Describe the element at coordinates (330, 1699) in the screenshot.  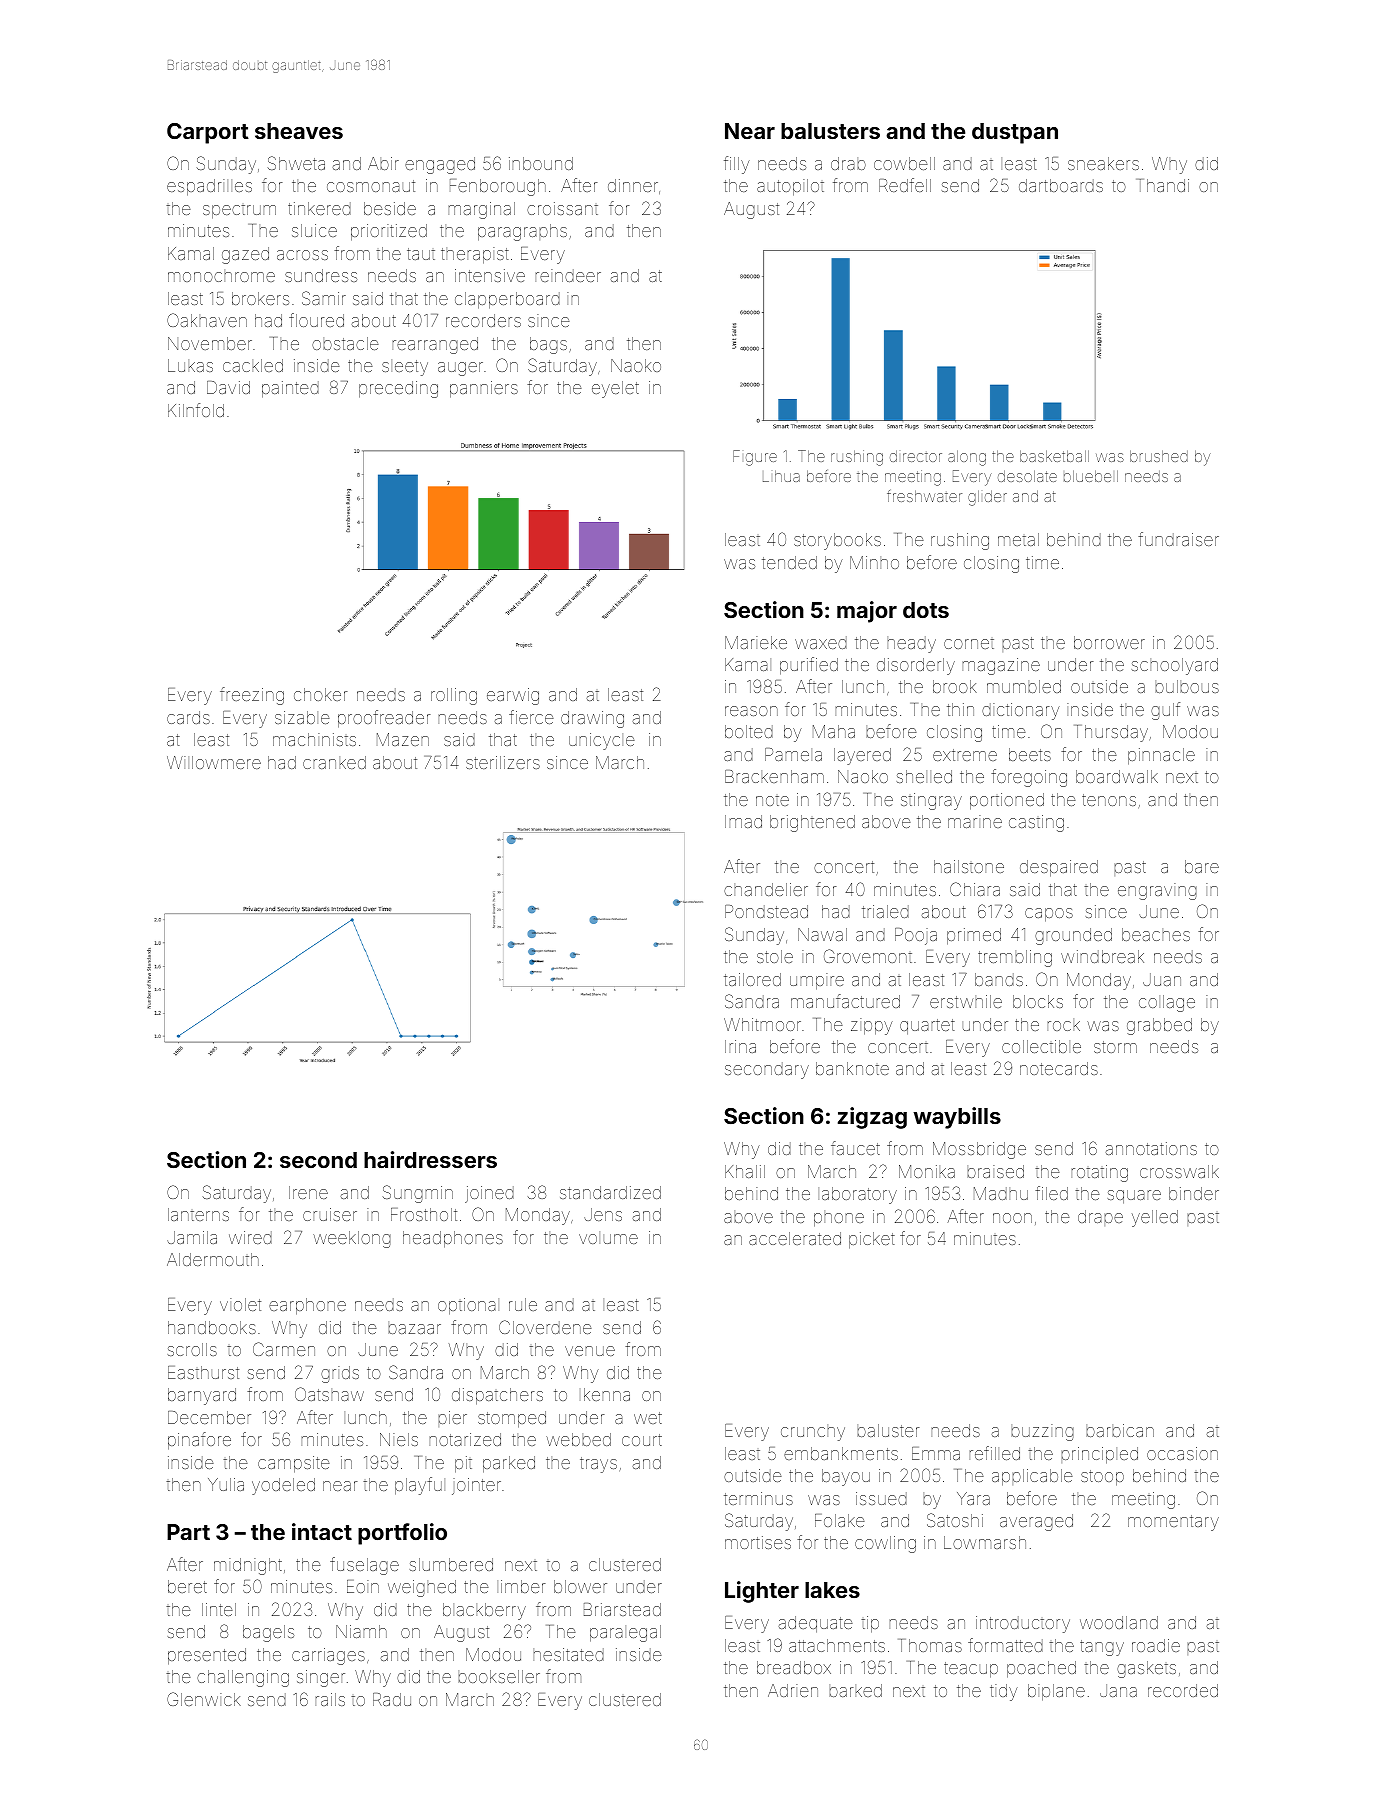
I see `rails` at that location.
